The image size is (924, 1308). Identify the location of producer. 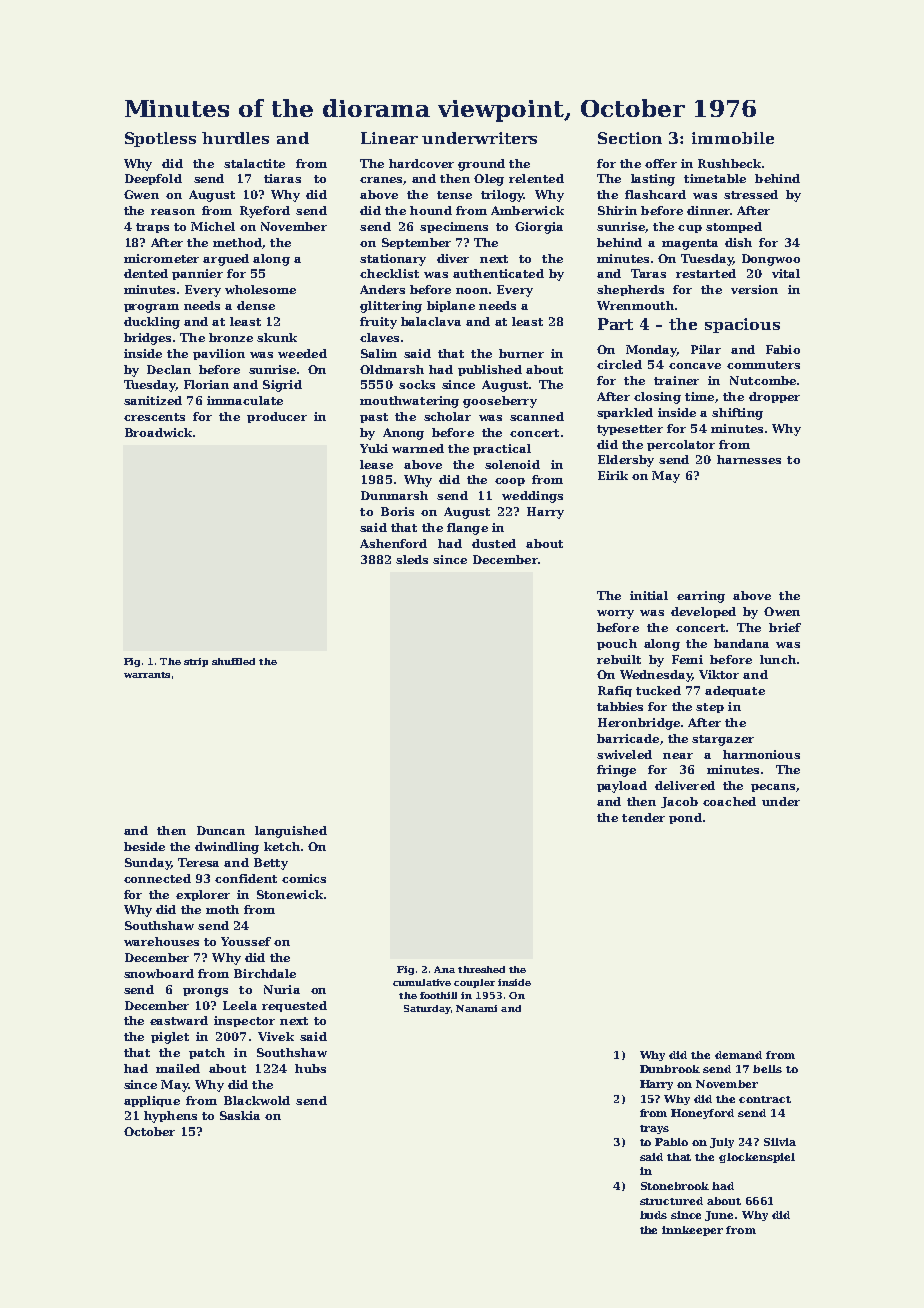
(277, 417).
